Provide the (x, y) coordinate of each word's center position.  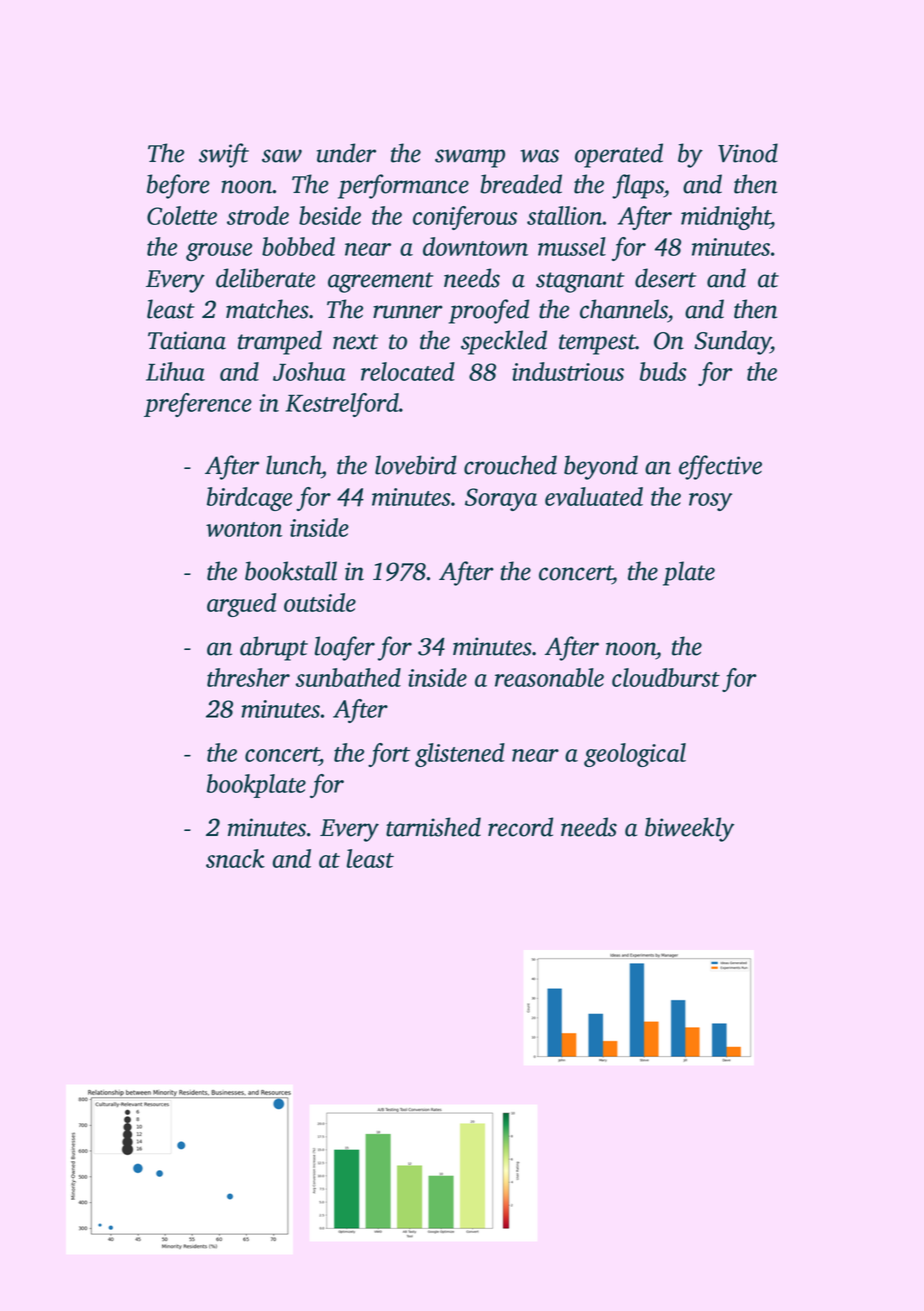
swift (224, 155)
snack (235, 858)
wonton (244, 529)
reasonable (549, 677)
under (346, 153)
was (539, 156)
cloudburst (666, 677)
